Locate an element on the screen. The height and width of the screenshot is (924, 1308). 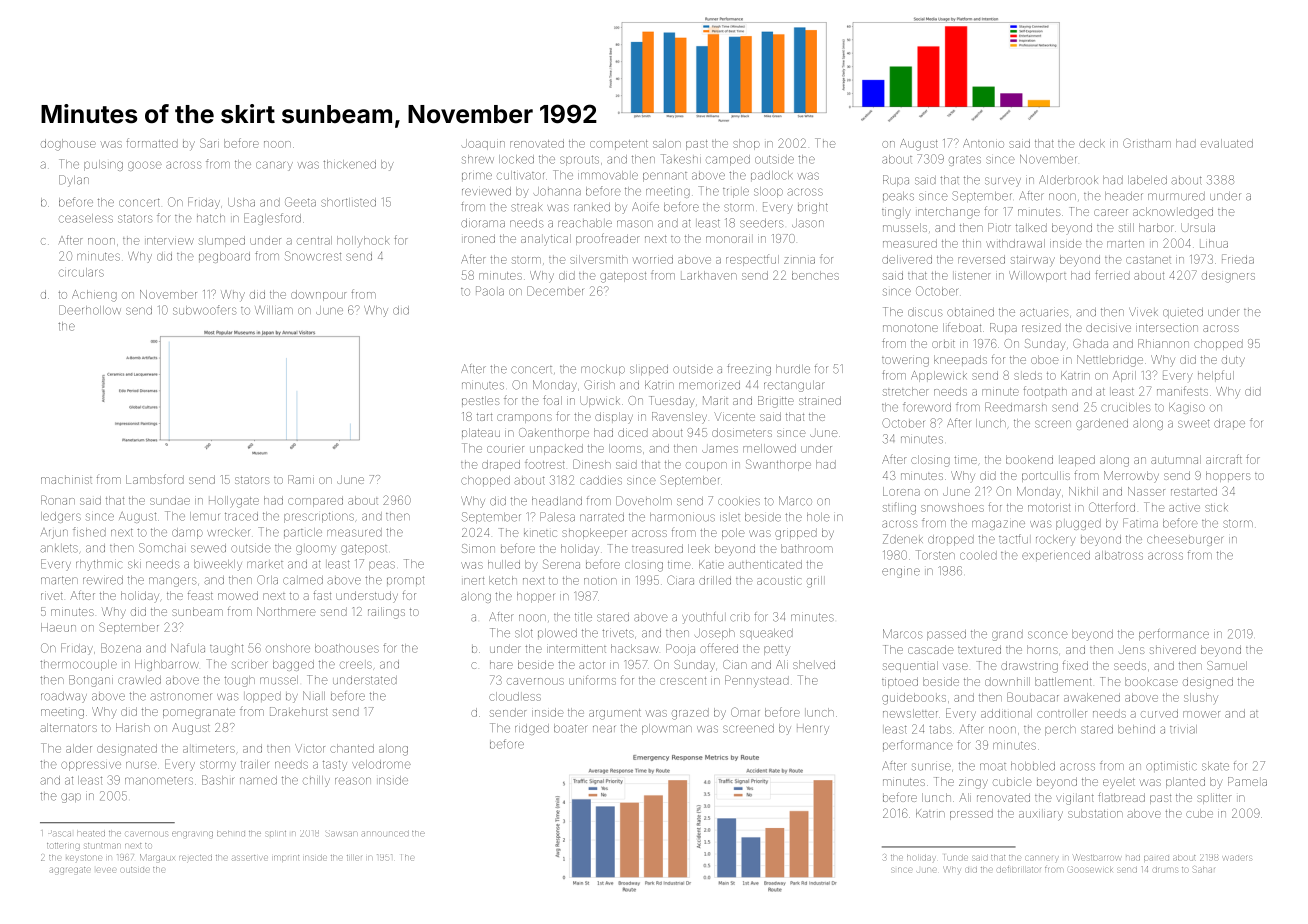
petty is located at coordinates (777, 650).
